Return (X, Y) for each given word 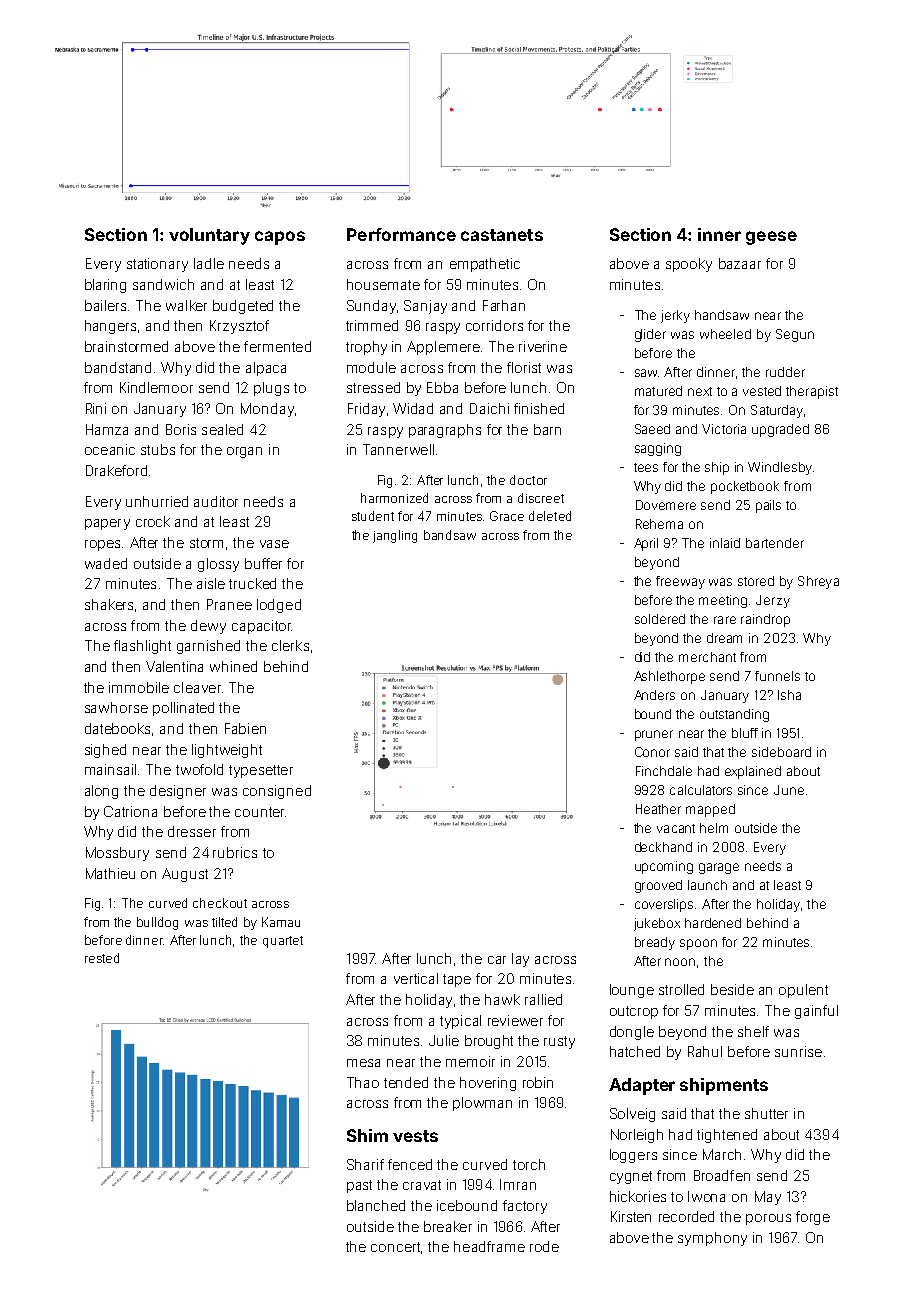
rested (102, 958)
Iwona (706, 1196)
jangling (395, 536)
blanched (376, 1205)
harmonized (394, 498)
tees (646, 467)
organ (244, 452)
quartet (283, 942)
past (359, 1186)
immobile (139, 687)
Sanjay (425, 307)
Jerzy (773, 601)
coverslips (664, 905)
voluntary (209, 236)
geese (771, 238)
